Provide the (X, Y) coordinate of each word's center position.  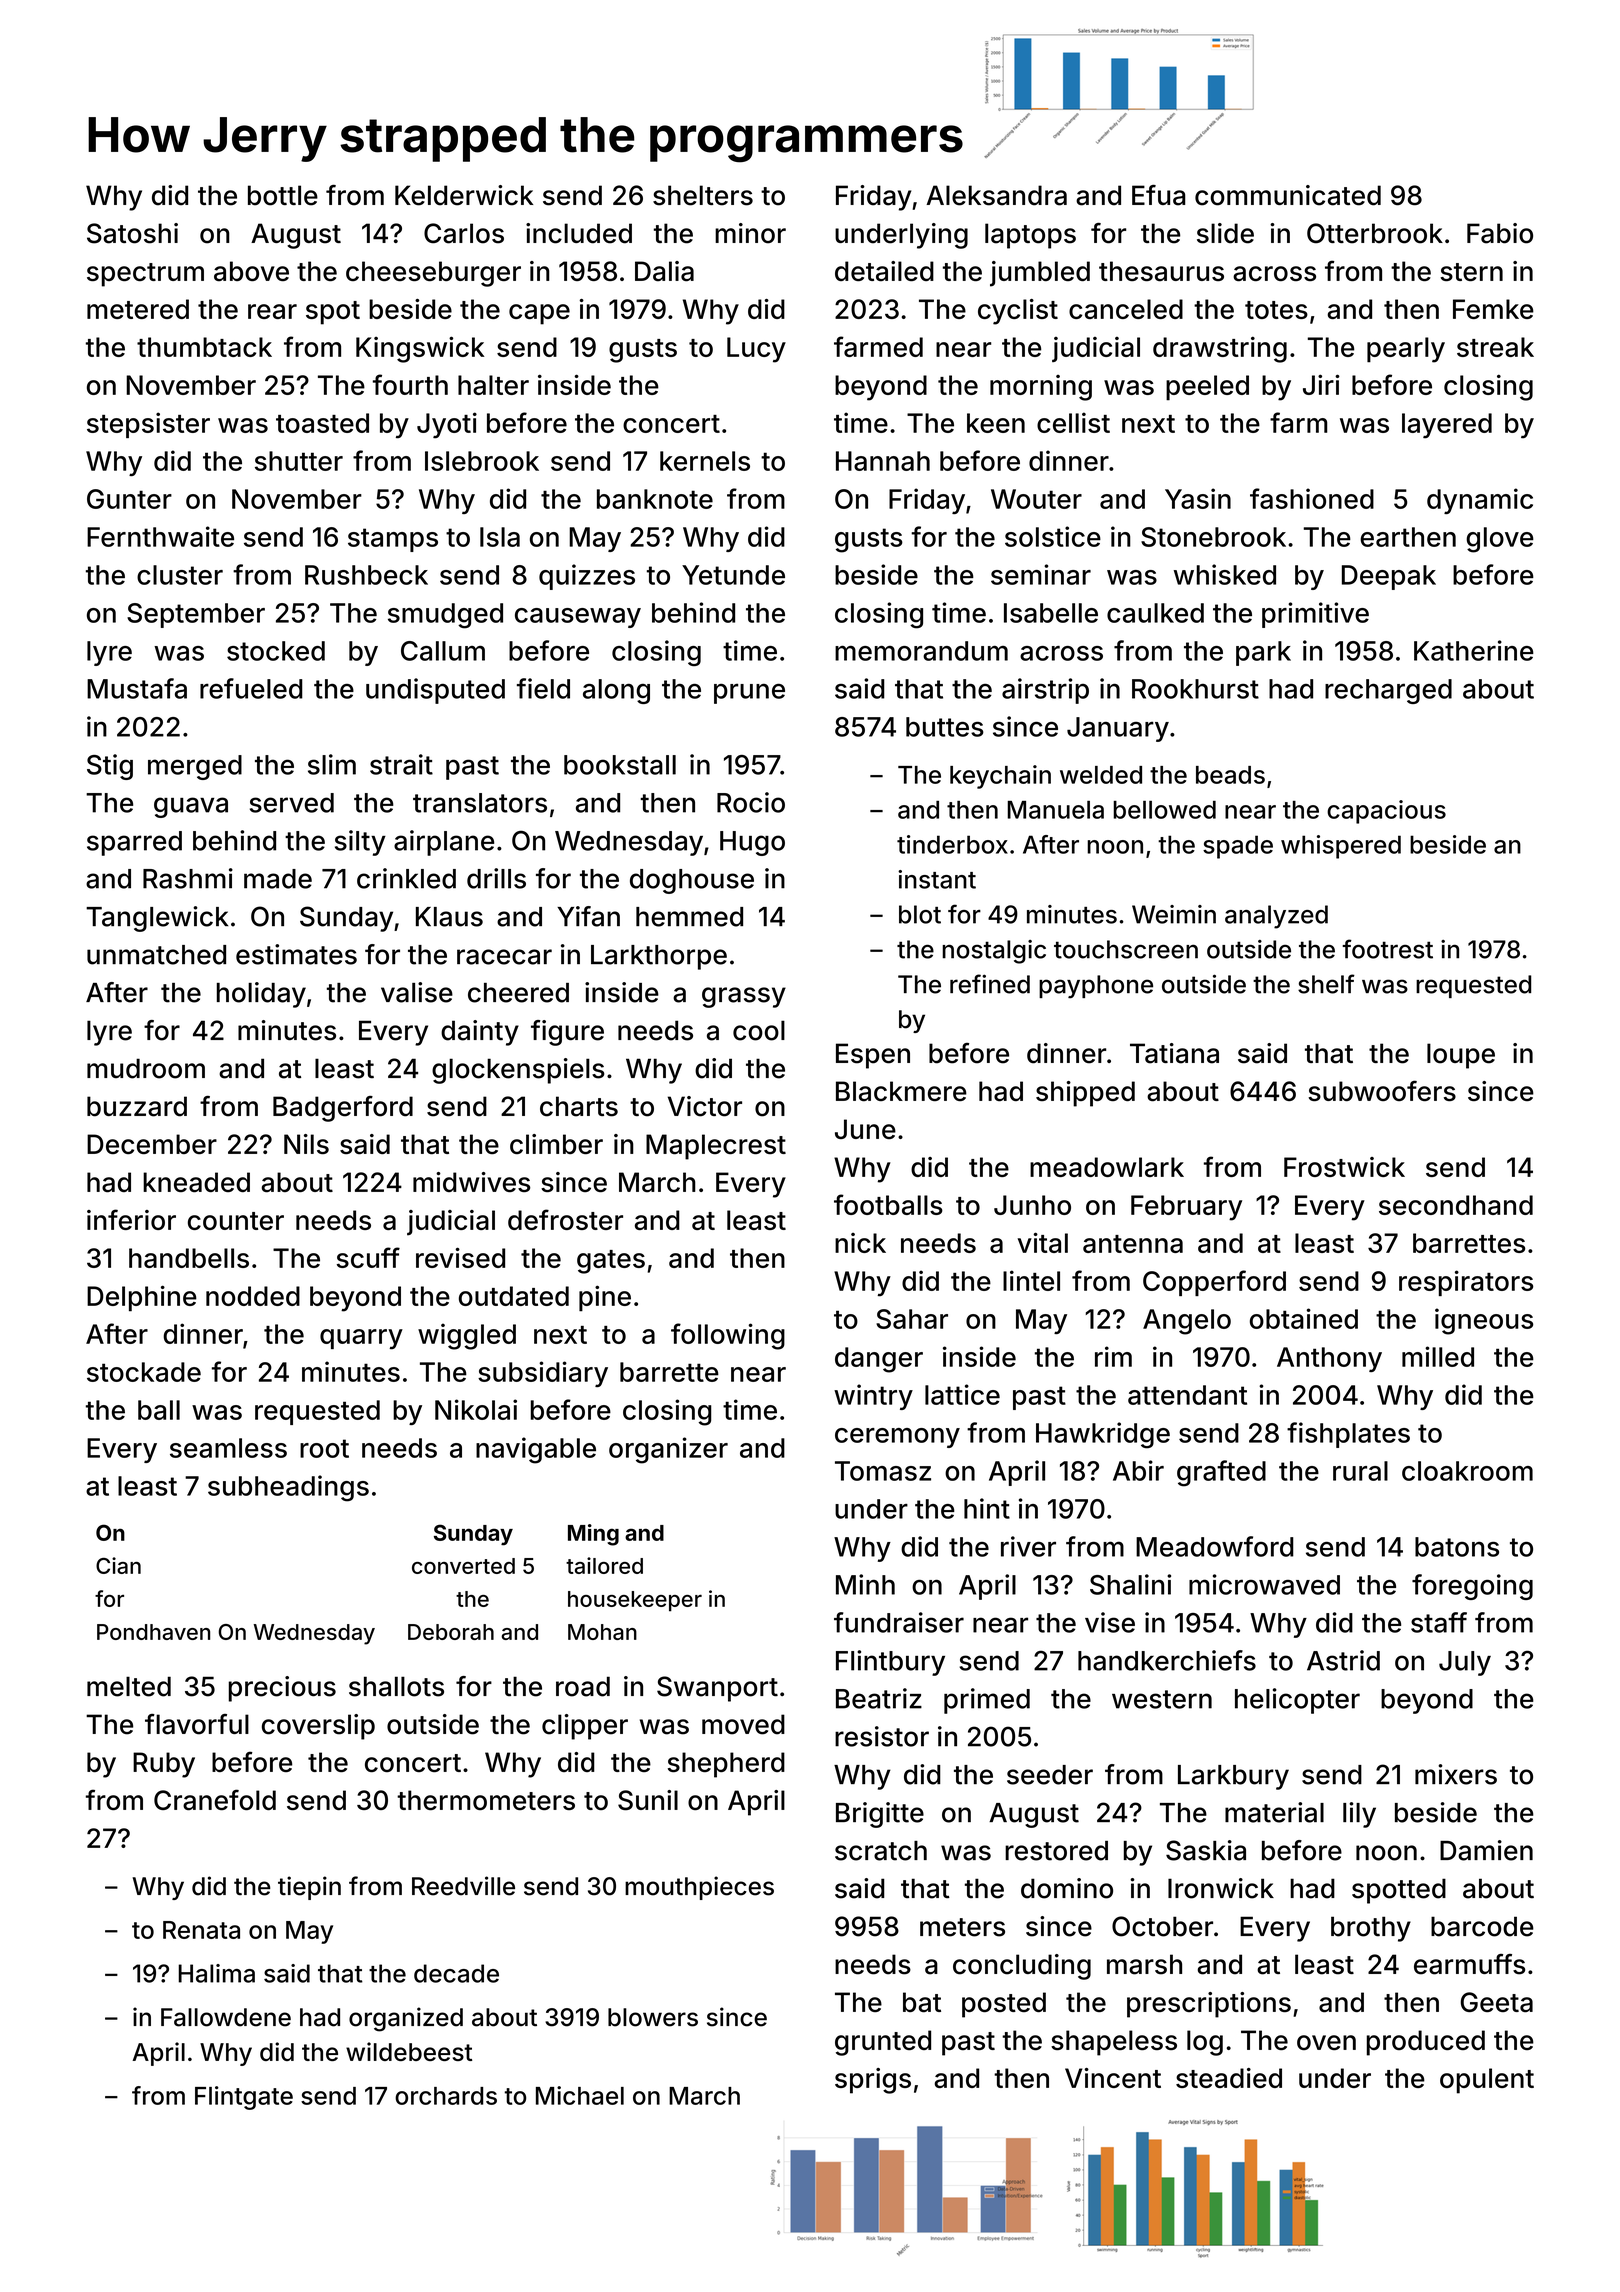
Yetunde (733, 575)
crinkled (406, 878)
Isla (500, 537)
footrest (1387, 949)
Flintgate (244, 2098)
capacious (1386, 812)
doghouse (692, 881)
